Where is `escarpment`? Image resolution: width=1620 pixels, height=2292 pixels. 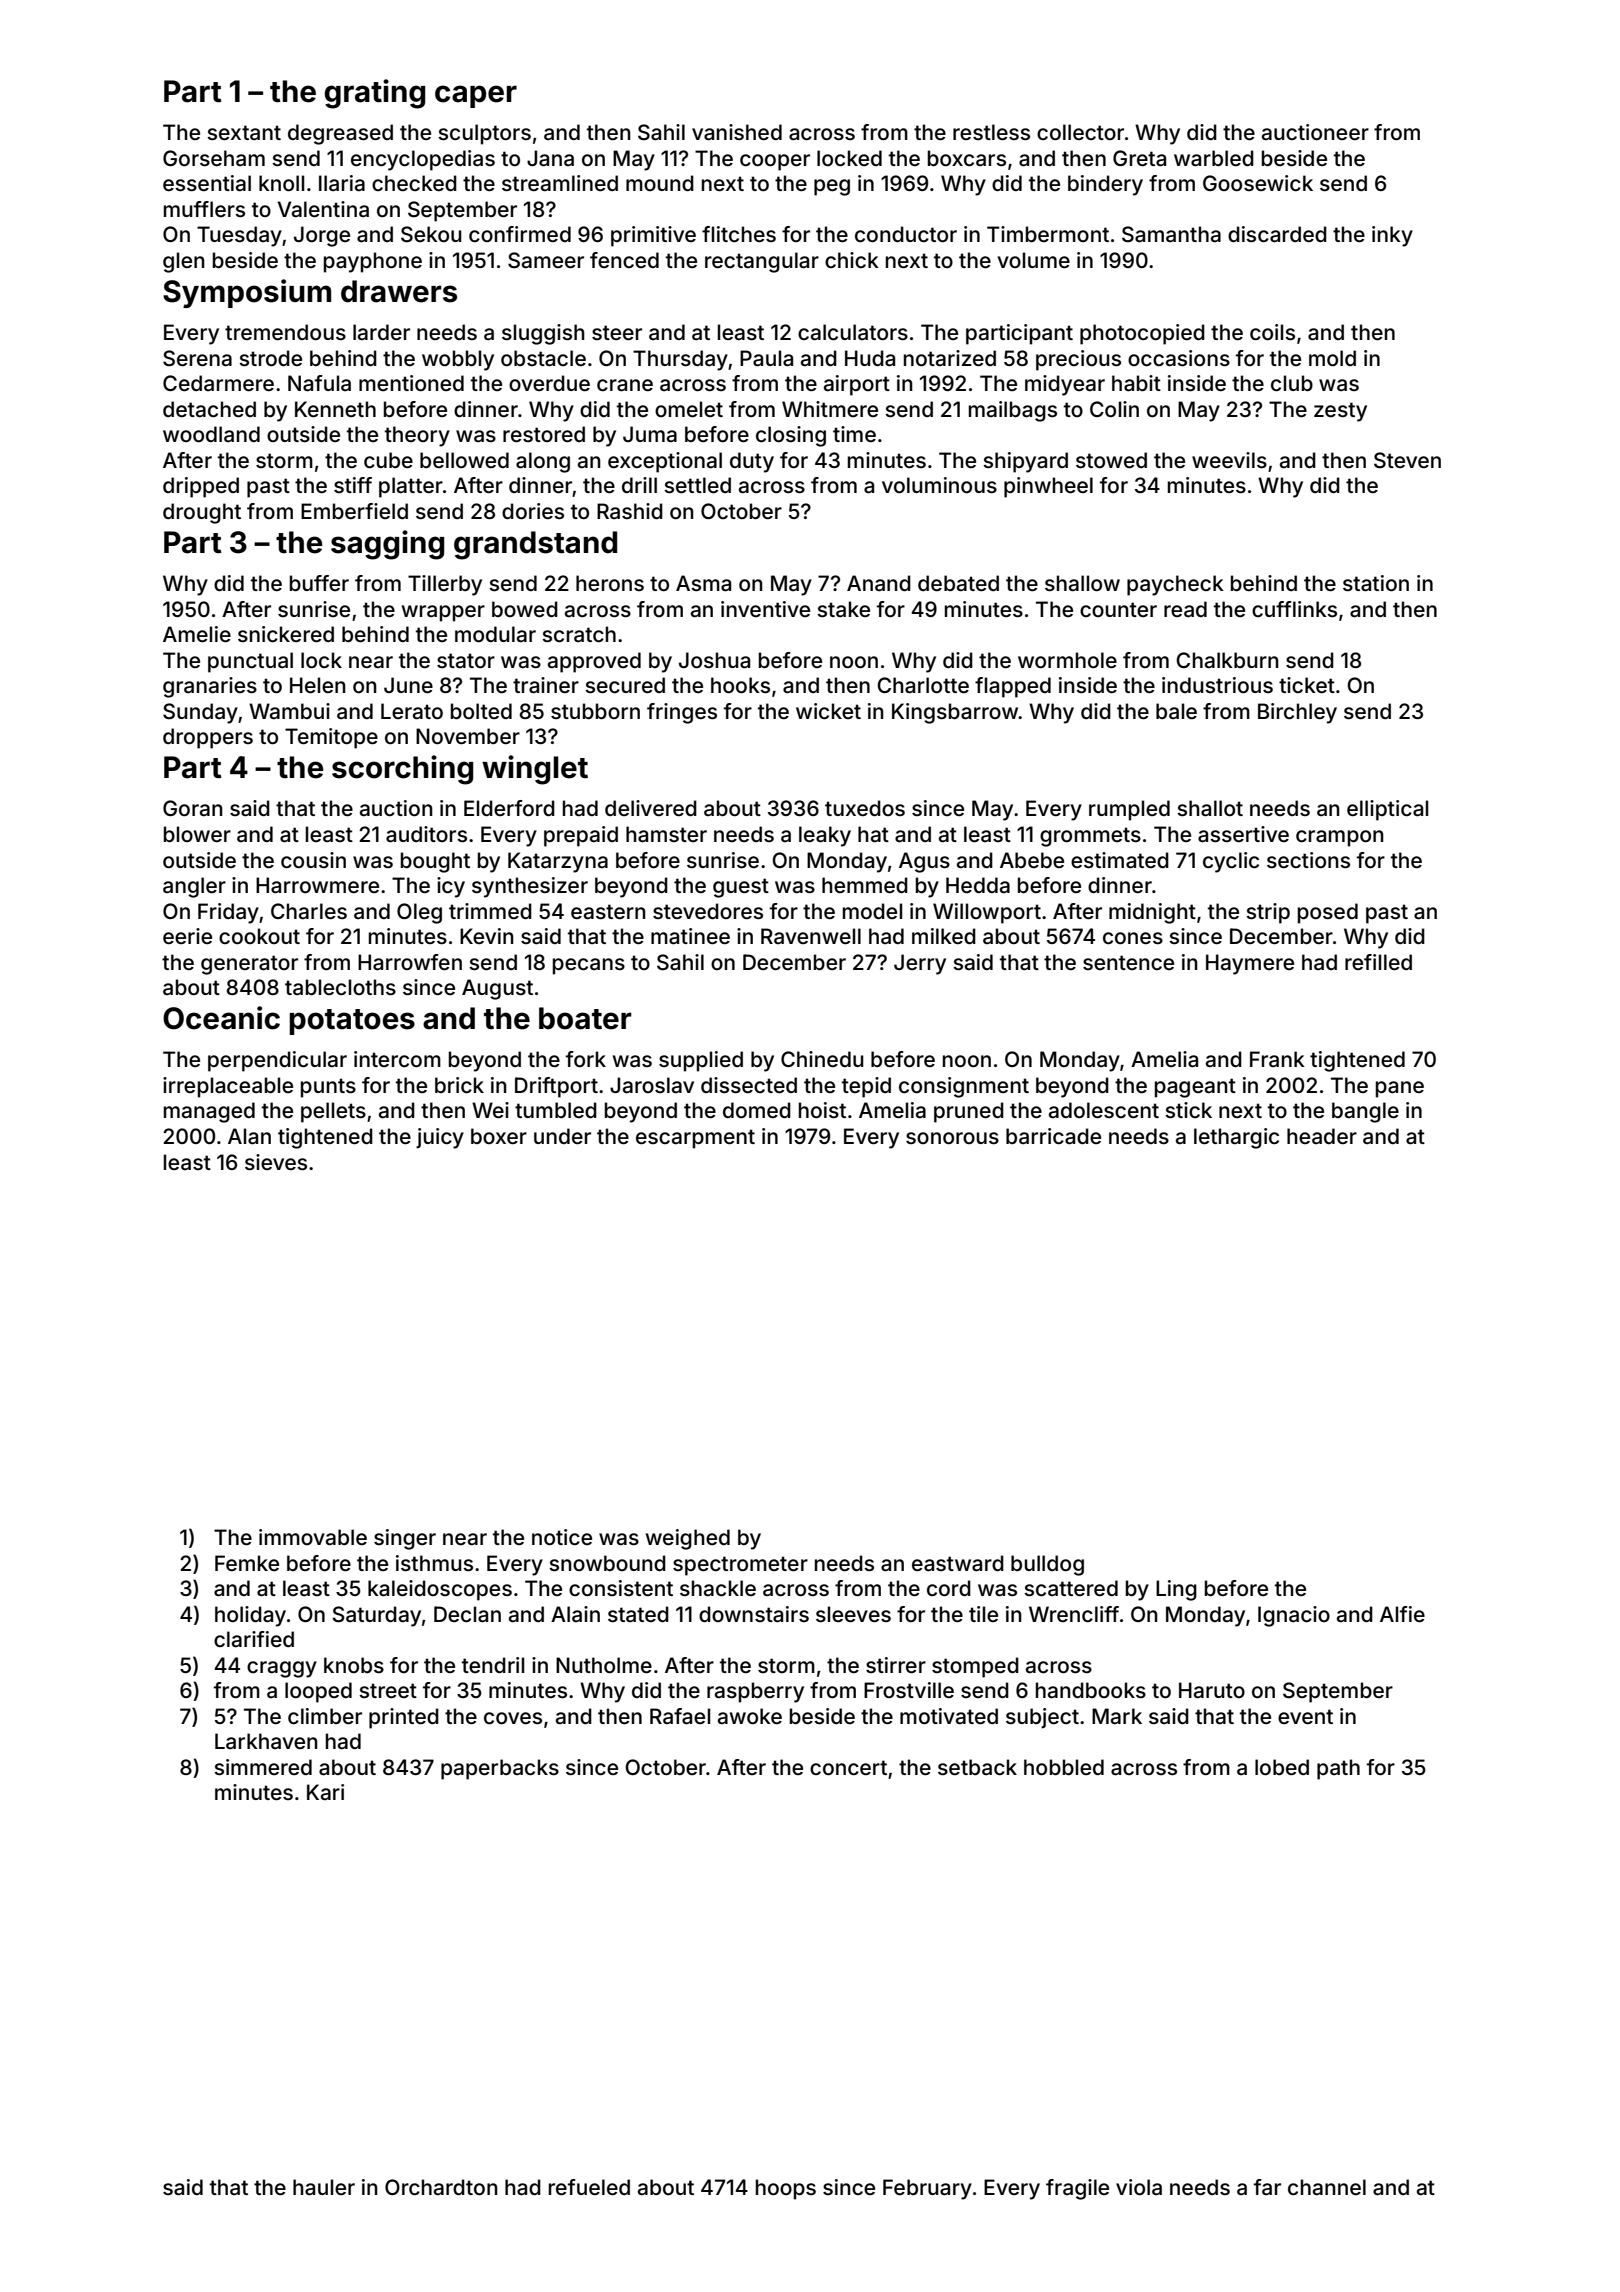 escarpment is located at coordinates (695, 1139).
